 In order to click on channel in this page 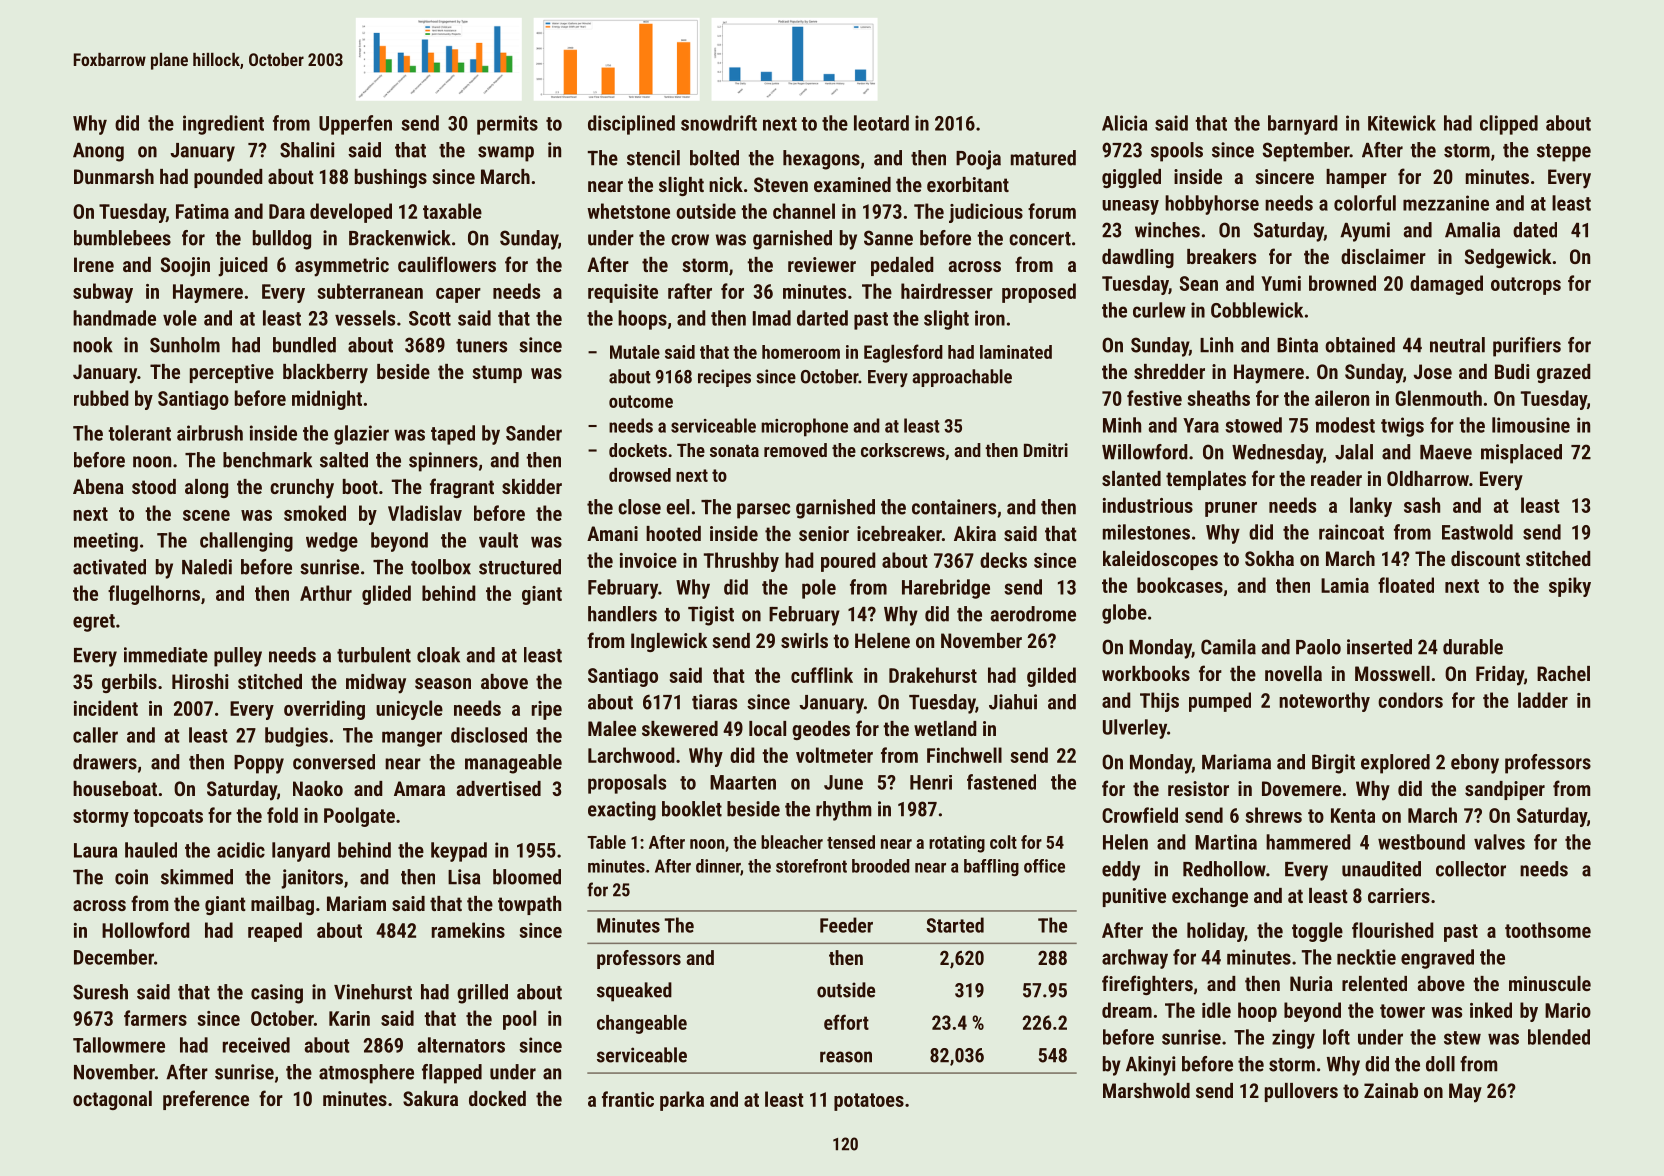, I will do `click(804, 211)`.
